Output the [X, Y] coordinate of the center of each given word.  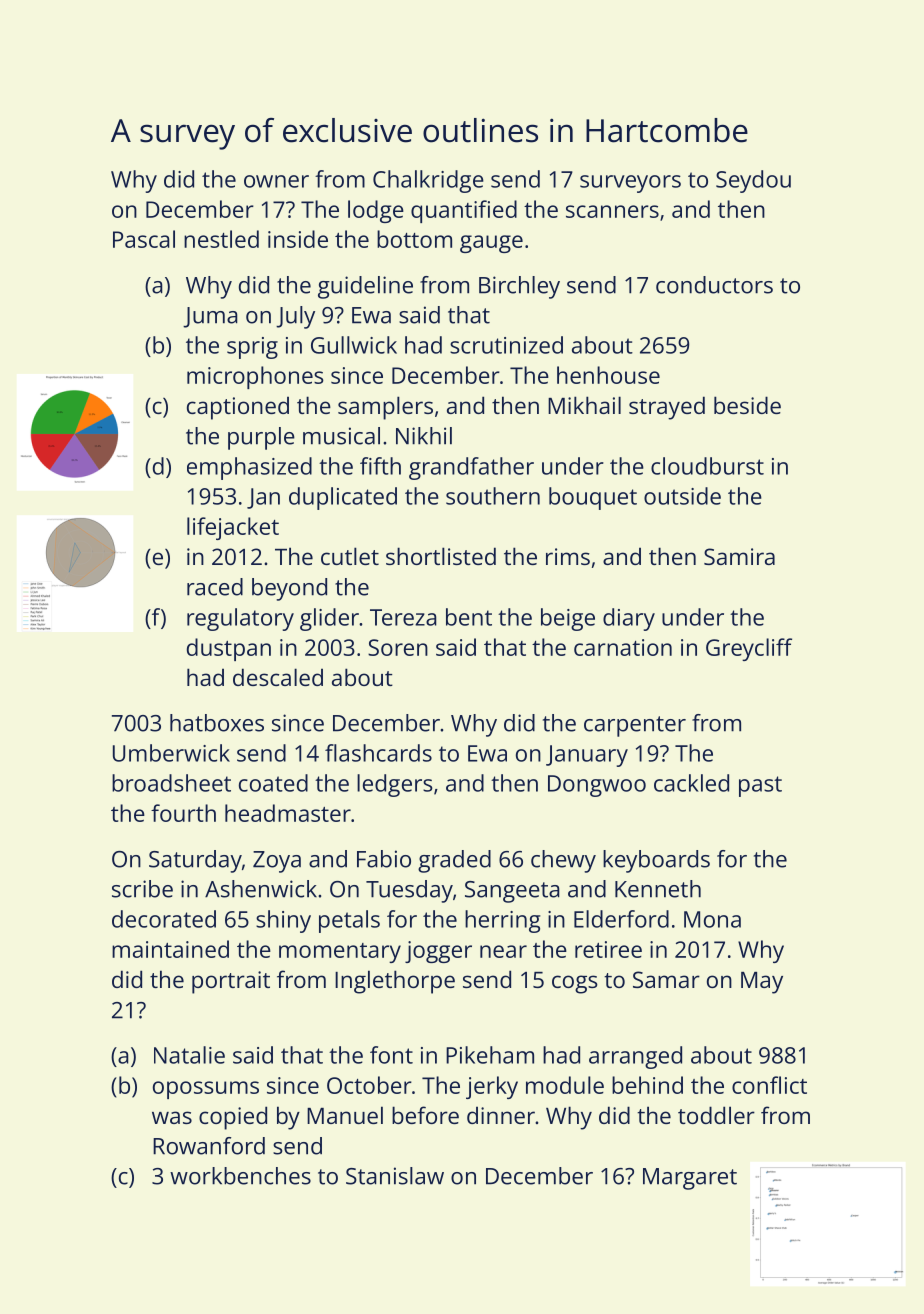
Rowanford [209, 1146]
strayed [667, 408]
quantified [464, 211]
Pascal [144, 239]
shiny [283, 921]
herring [502, 921]
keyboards [656, 861]
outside [682, 496]
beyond [289, 589]
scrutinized [506, 345]
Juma [210, 317]
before [425, 1115]
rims [568, 556]
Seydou [753, 181]
